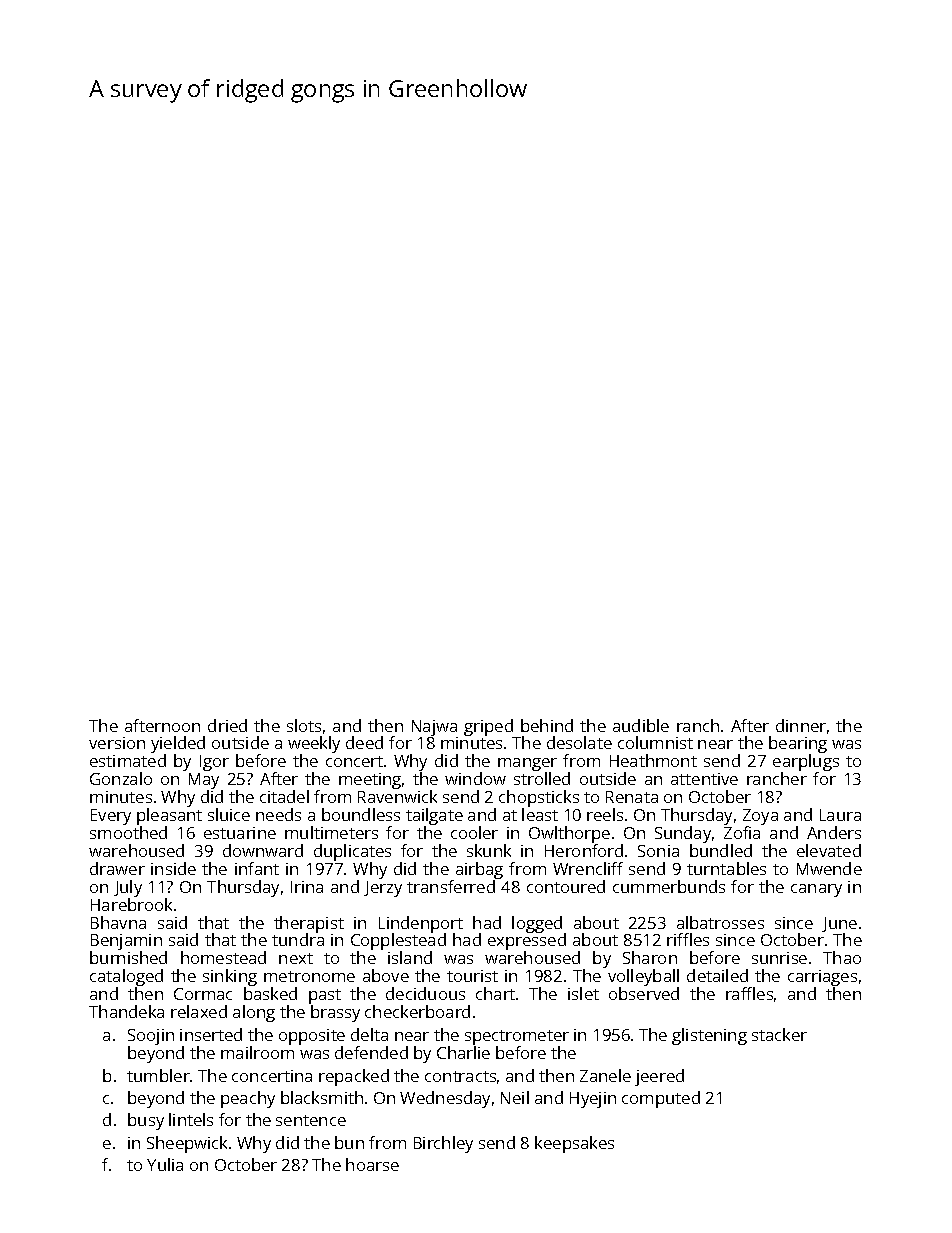  Describe the element at coordinates (650, 957) in the screenshot. I see `Sharon` at that location.
